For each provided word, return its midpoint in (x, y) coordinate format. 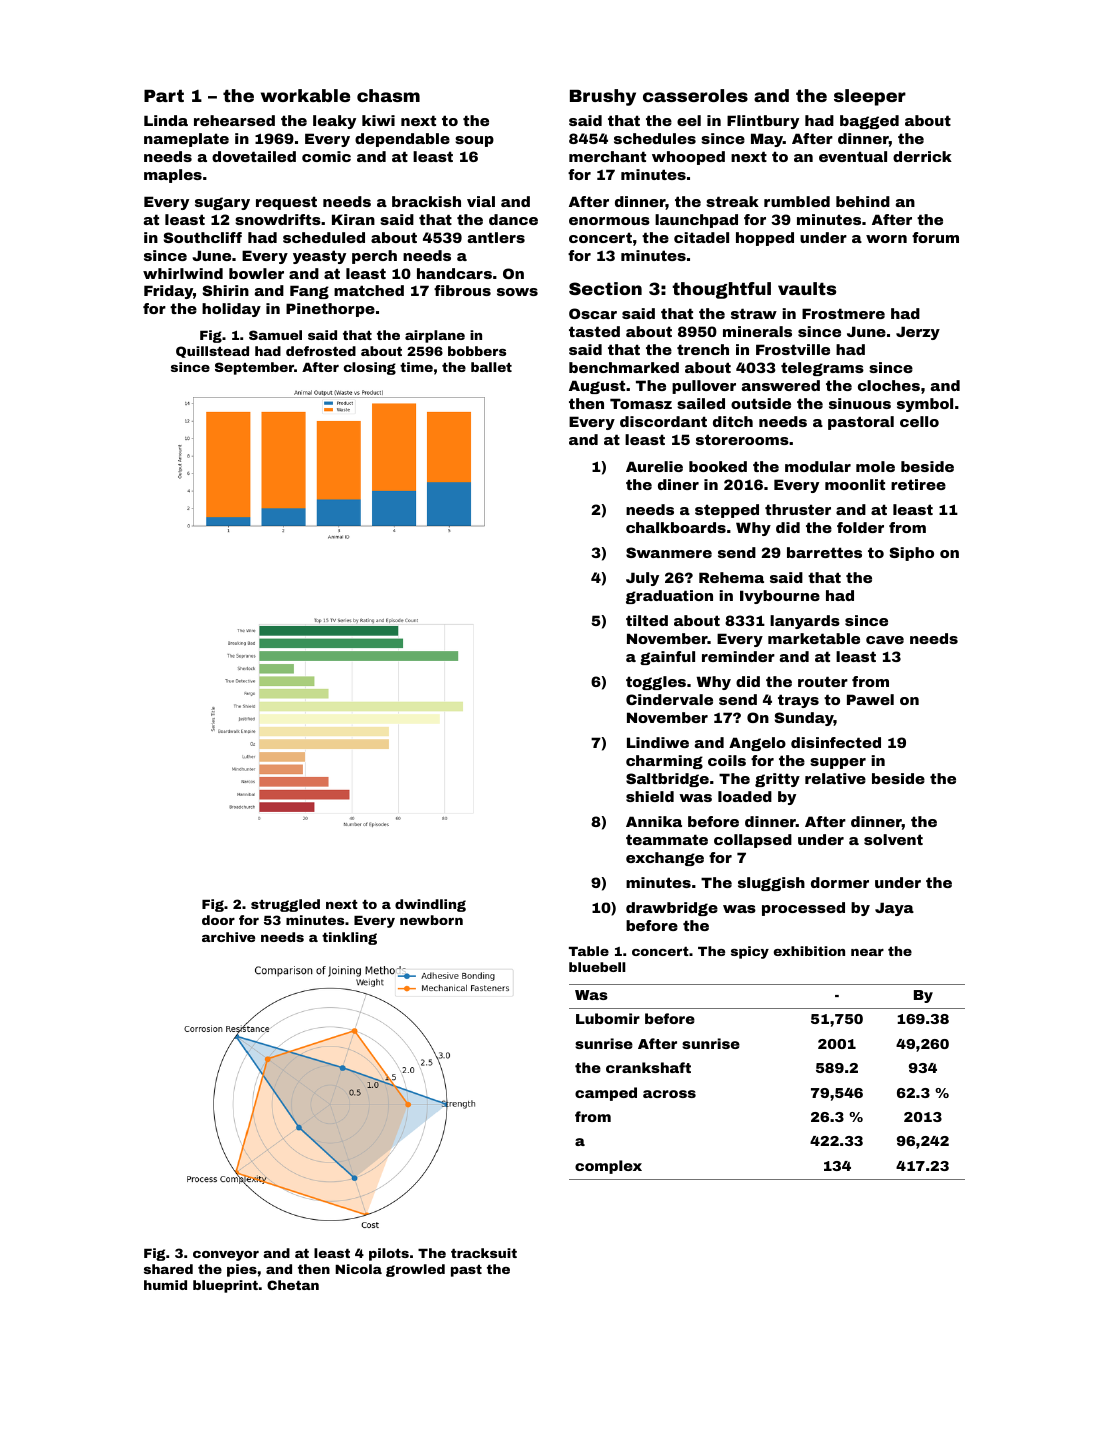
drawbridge (672, 909)
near (867, 952)
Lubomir (608, 1018)
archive (228, 937)
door (218, 920)
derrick (922, 156)
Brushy (603, 97)
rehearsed (234, 120)
